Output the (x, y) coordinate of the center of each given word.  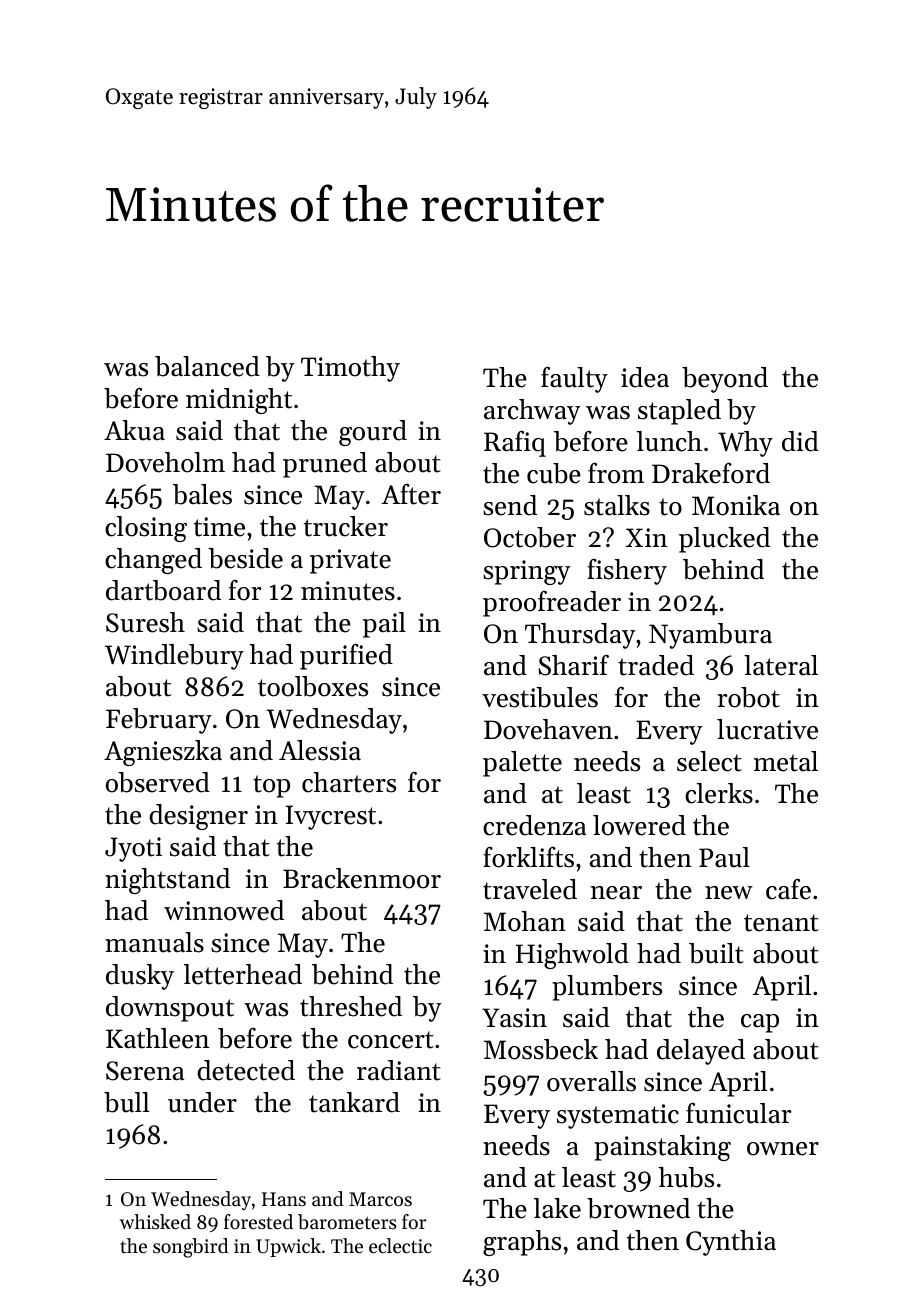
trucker (346, 526)
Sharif (573, 665)
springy (527, 572)
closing (146, 529)
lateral (781, 665)
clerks (719, 793)
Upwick (288, 1247)
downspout (170, 1009)
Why (745, 444)
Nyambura (710, 636)
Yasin (514, 1018)
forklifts (528, 857)
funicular (738, 1113)
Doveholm (165, 462)
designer (198, 817)
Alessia (320, 750)
